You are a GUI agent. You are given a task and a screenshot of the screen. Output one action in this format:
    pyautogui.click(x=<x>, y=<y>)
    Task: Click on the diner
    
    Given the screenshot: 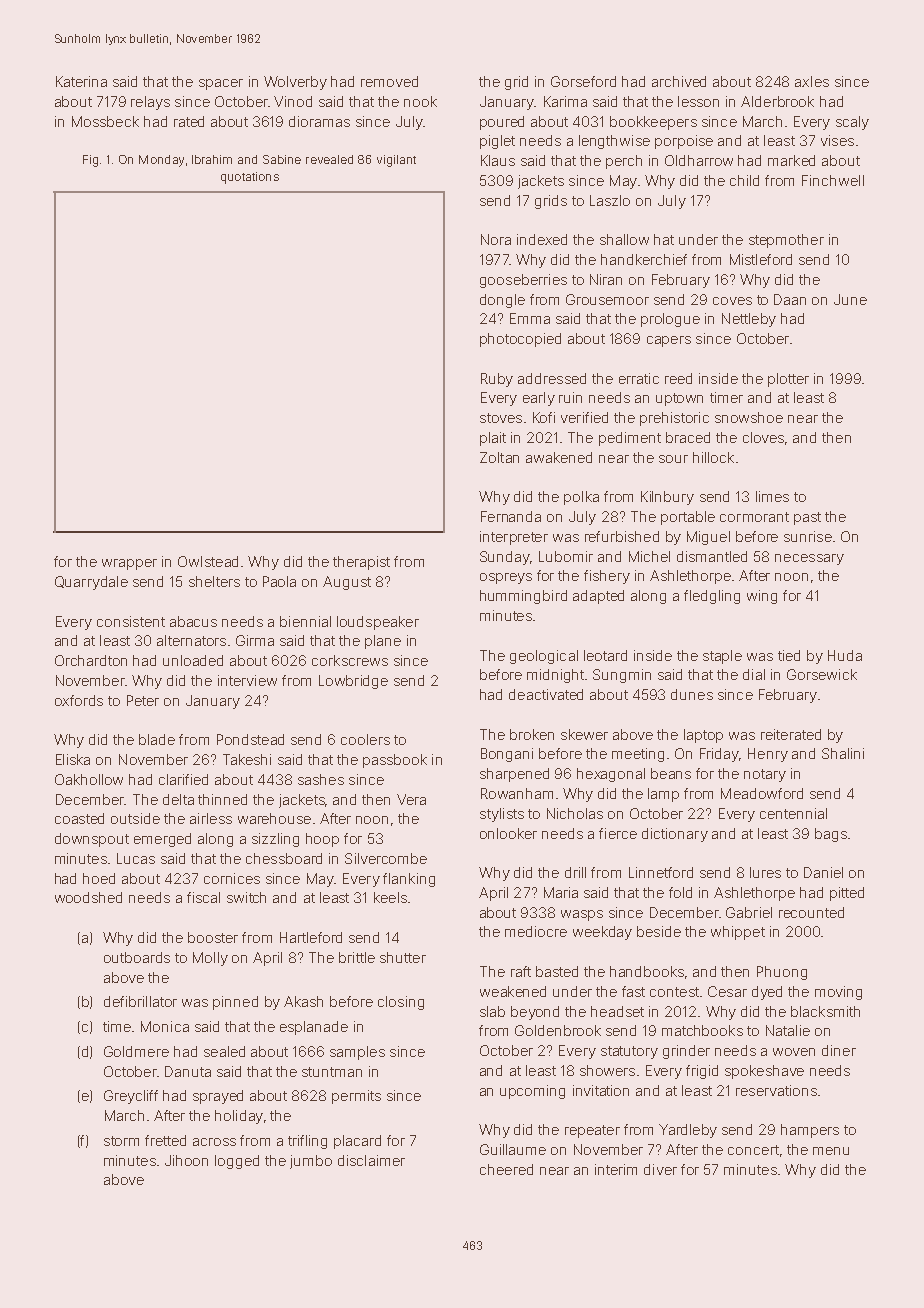 What is the action you would take?
    pyautogui.click(x=839, y=1050)
